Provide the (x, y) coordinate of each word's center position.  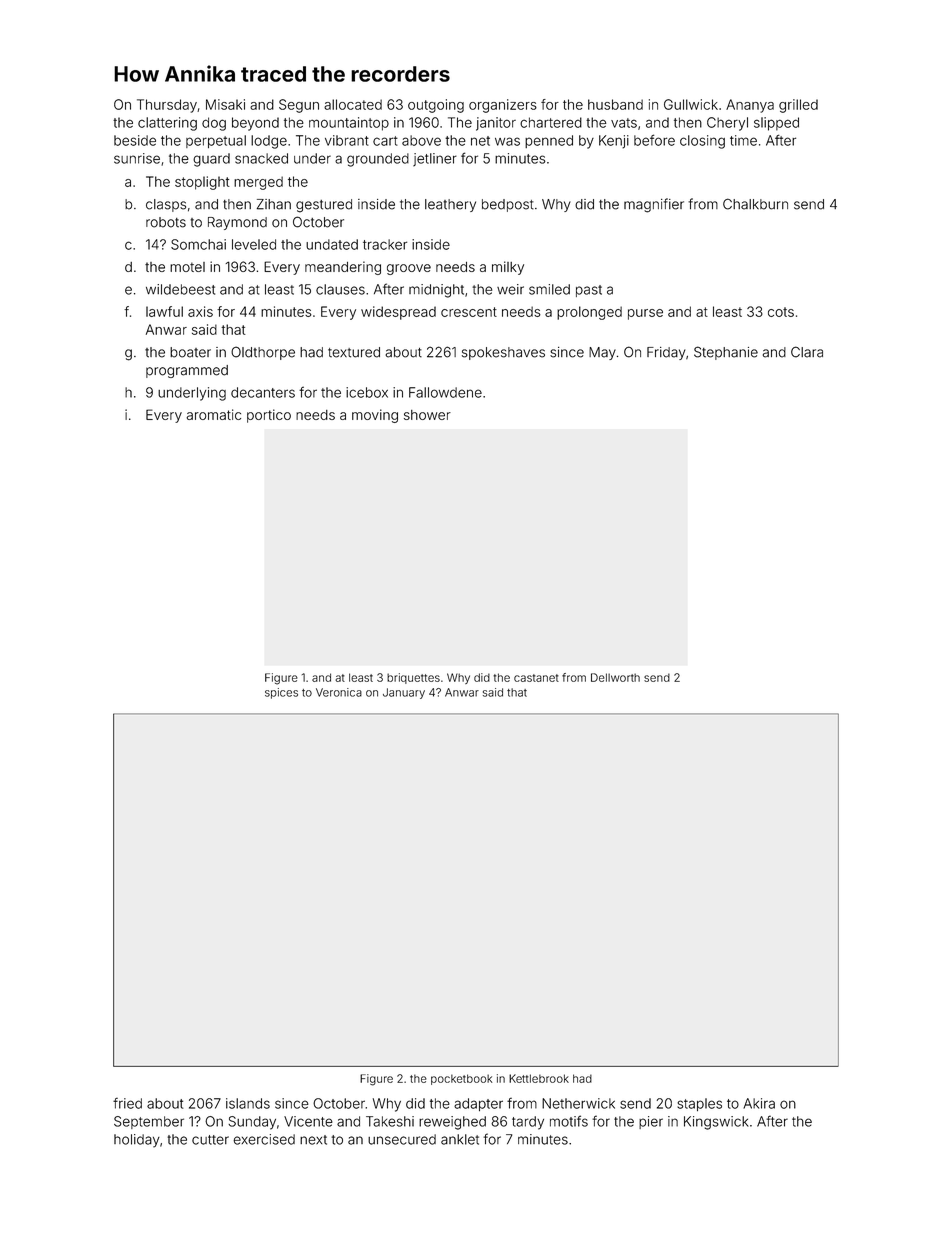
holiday (137, 1141)
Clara (807, 352)
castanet (536, 678)
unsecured (402, 1139)
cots (781, 312)
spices (281, 693)
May (602, 353)
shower (427, 415)
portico (269, 416)
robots (166, 222)
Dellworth (615, 677)
